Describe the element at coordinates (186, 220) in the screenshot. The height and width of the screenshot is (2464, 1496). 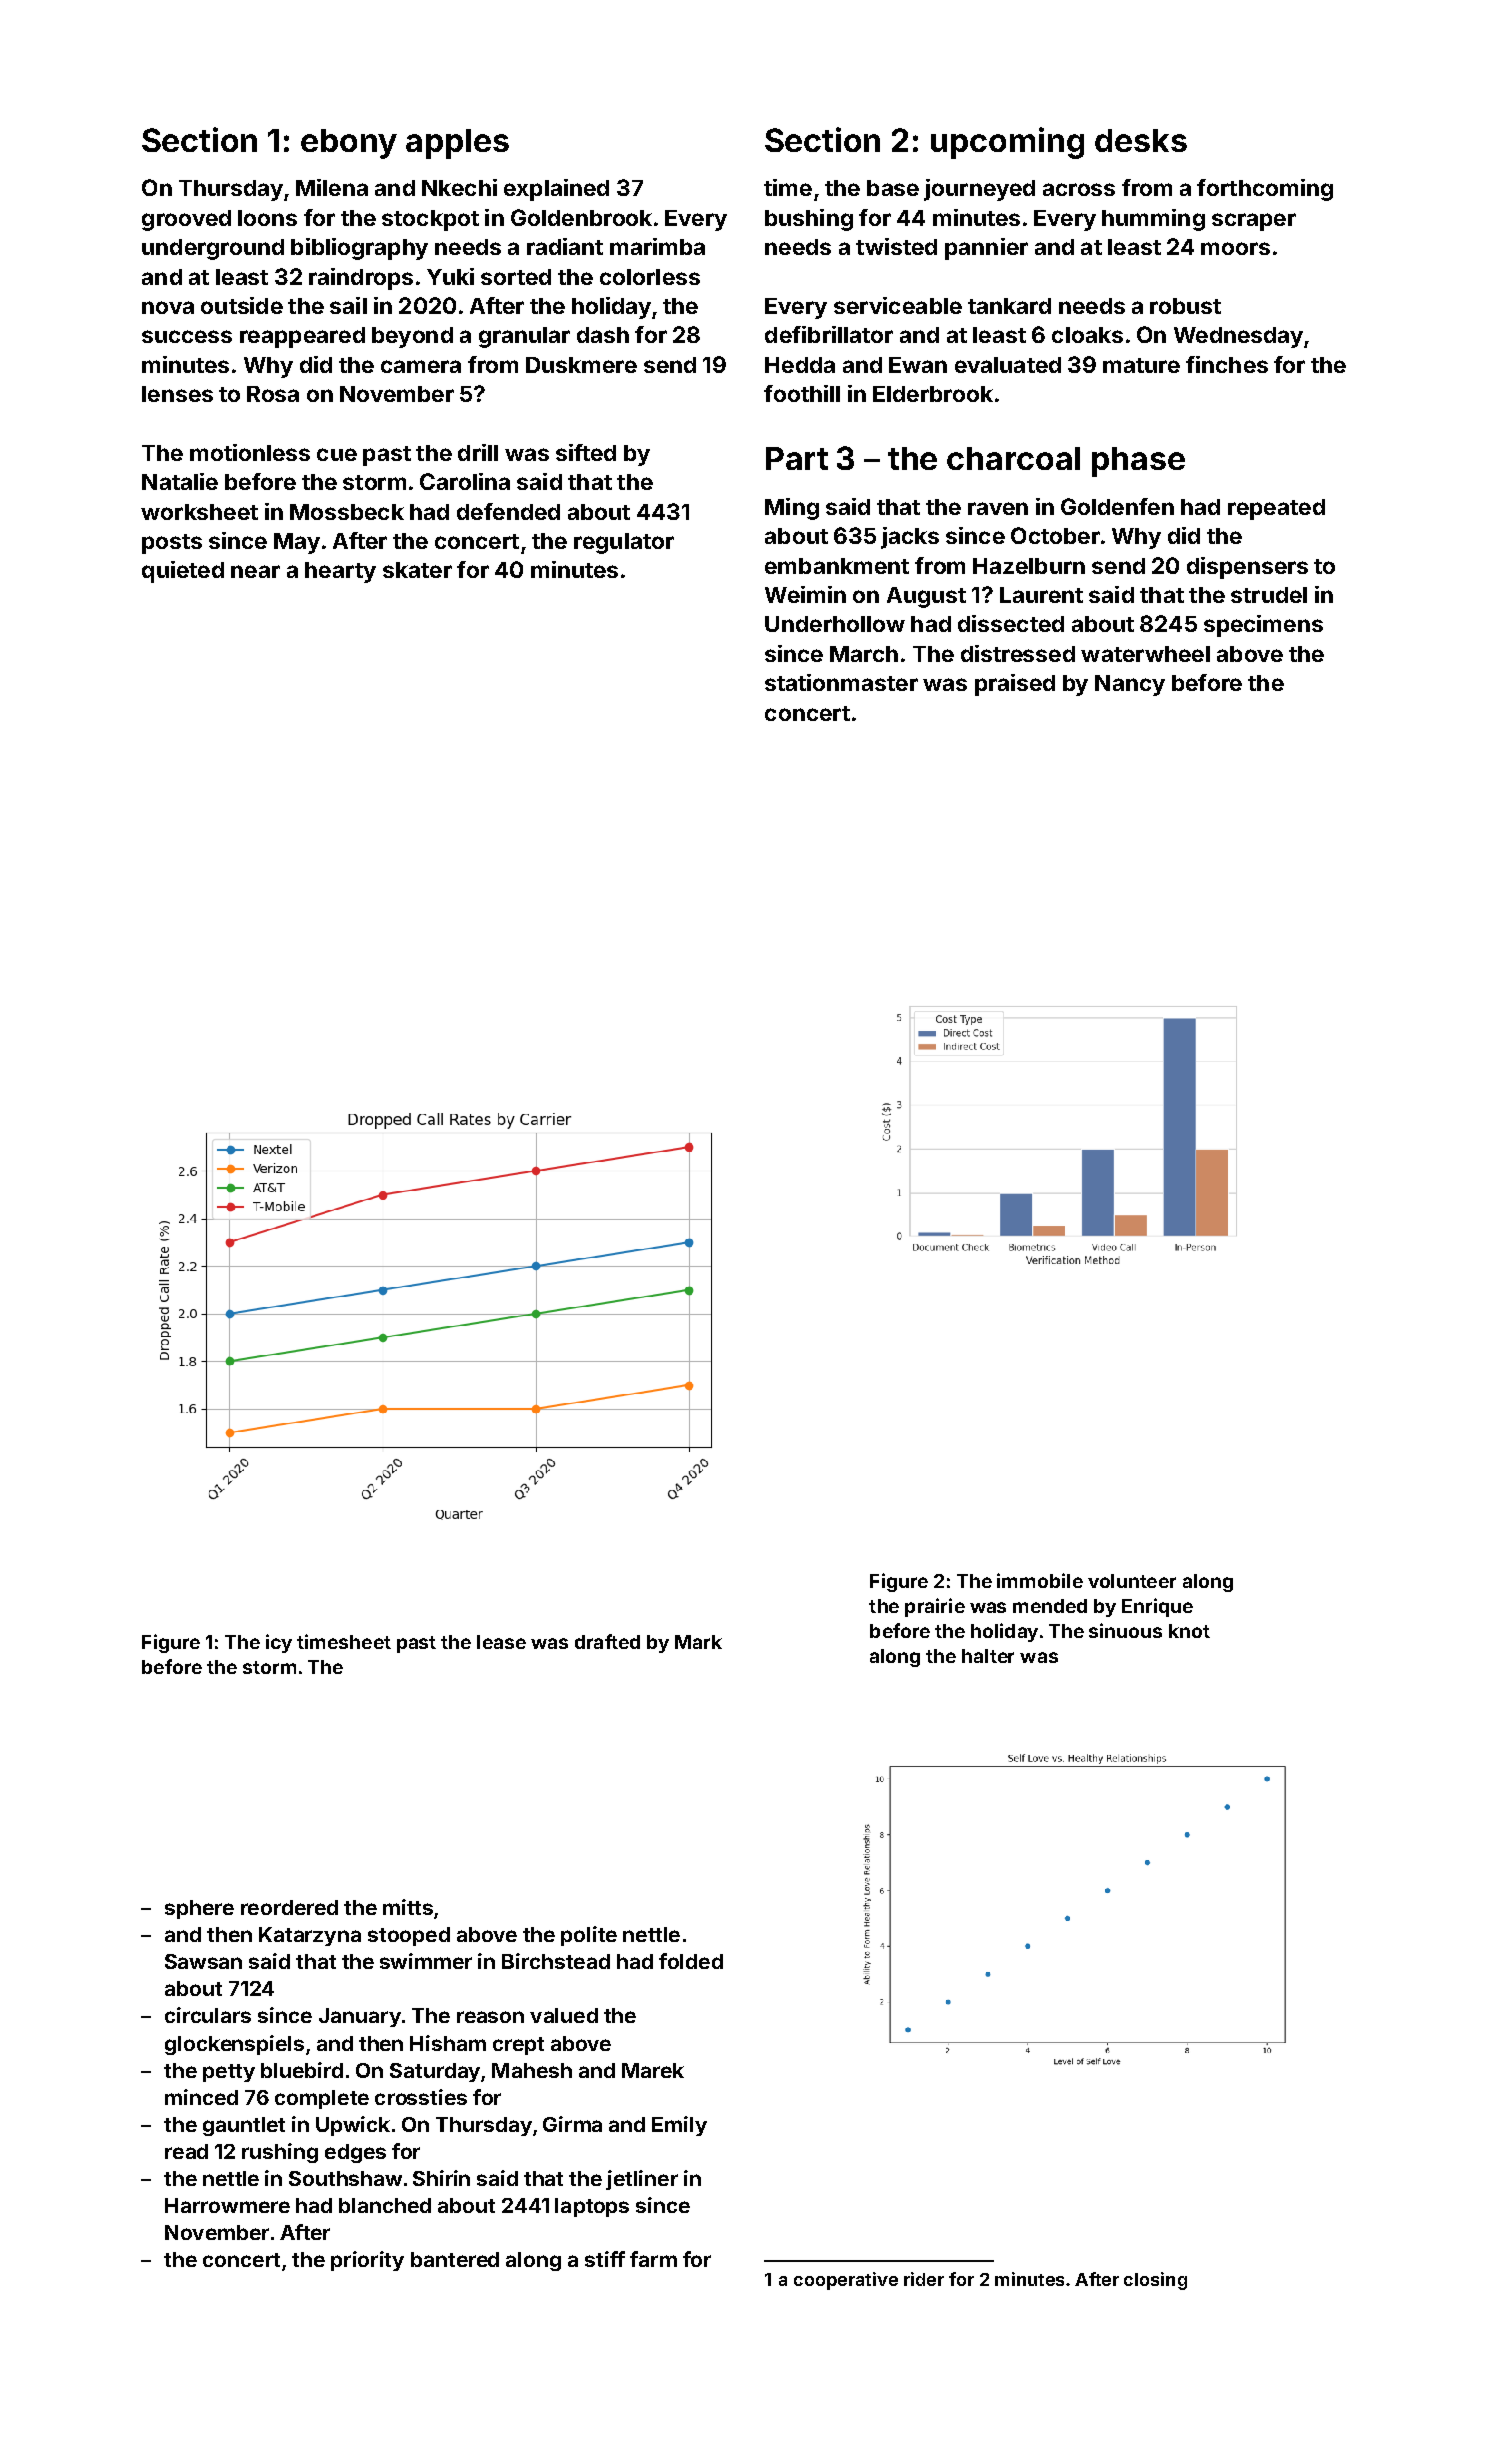
I see `grooved` at that location.
